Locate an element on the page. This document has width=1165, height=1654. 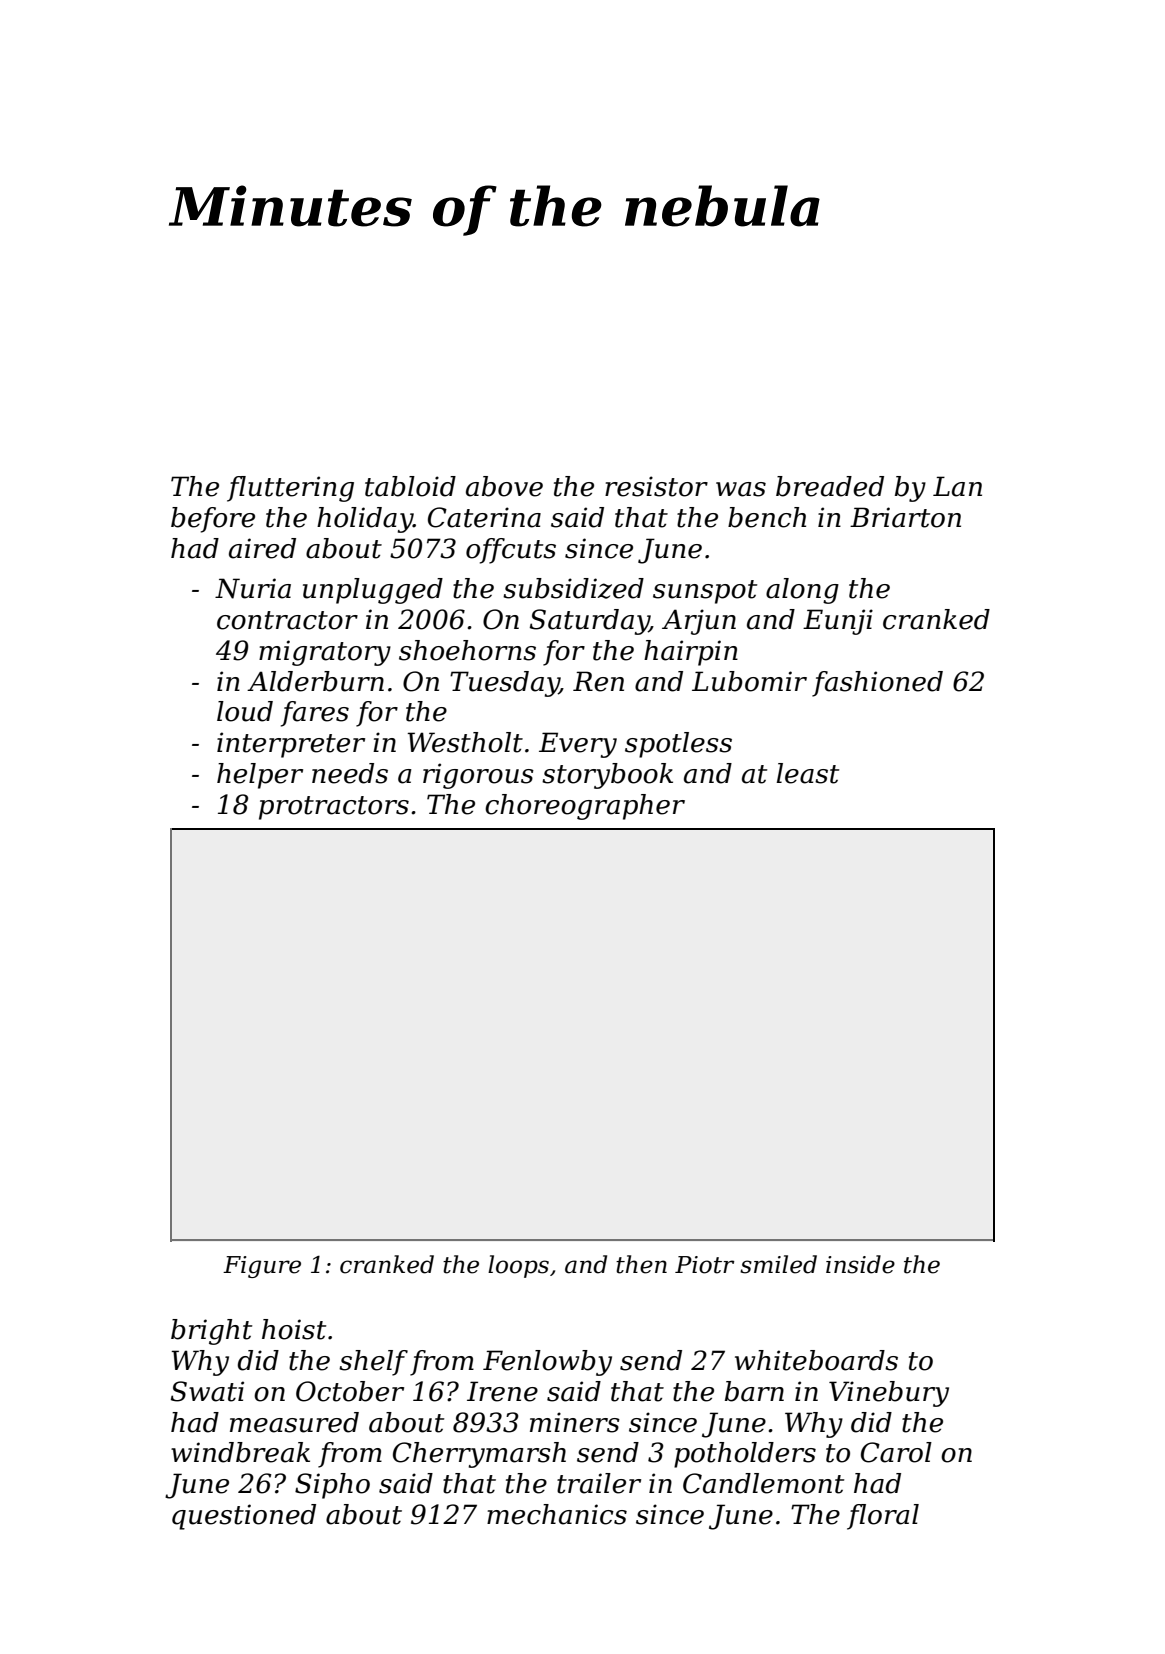
smiled is located at coordinates (778, 1264).
